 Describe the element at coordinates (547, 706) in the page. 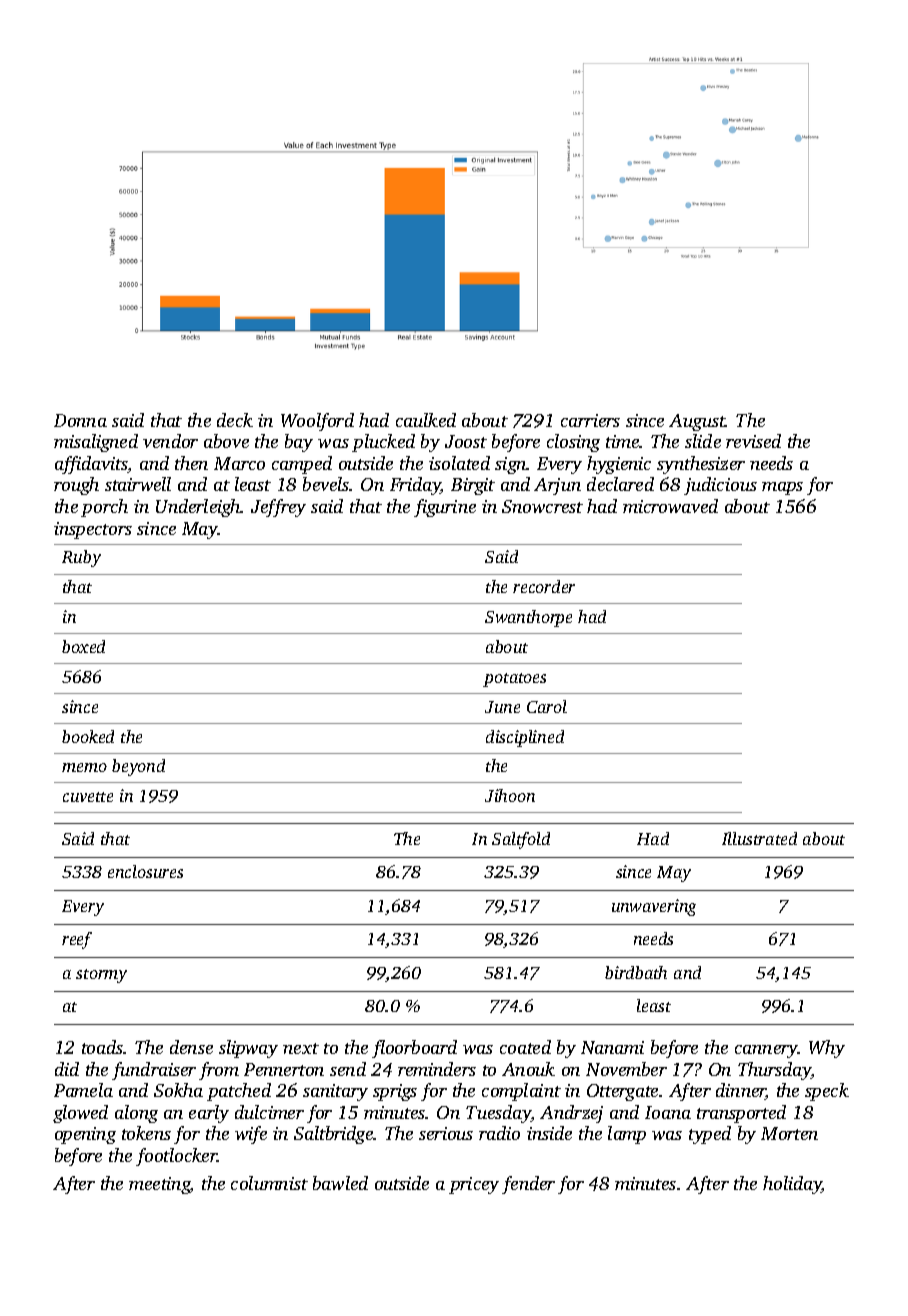

I see `Carol` at that location.
